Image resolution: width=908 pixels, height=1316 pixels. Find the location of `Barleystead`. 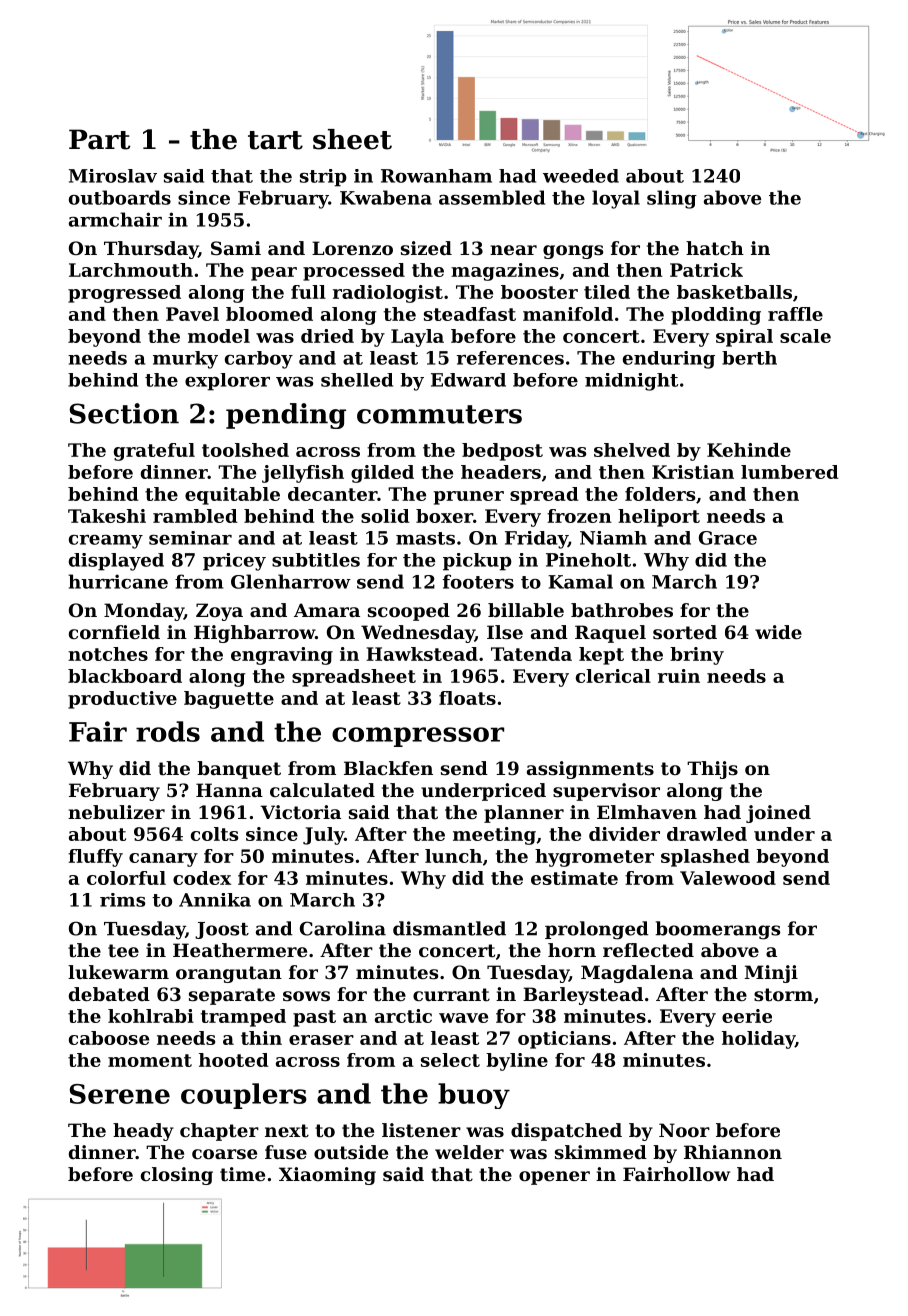

Barleystead is located at coordinates (583, 996).
